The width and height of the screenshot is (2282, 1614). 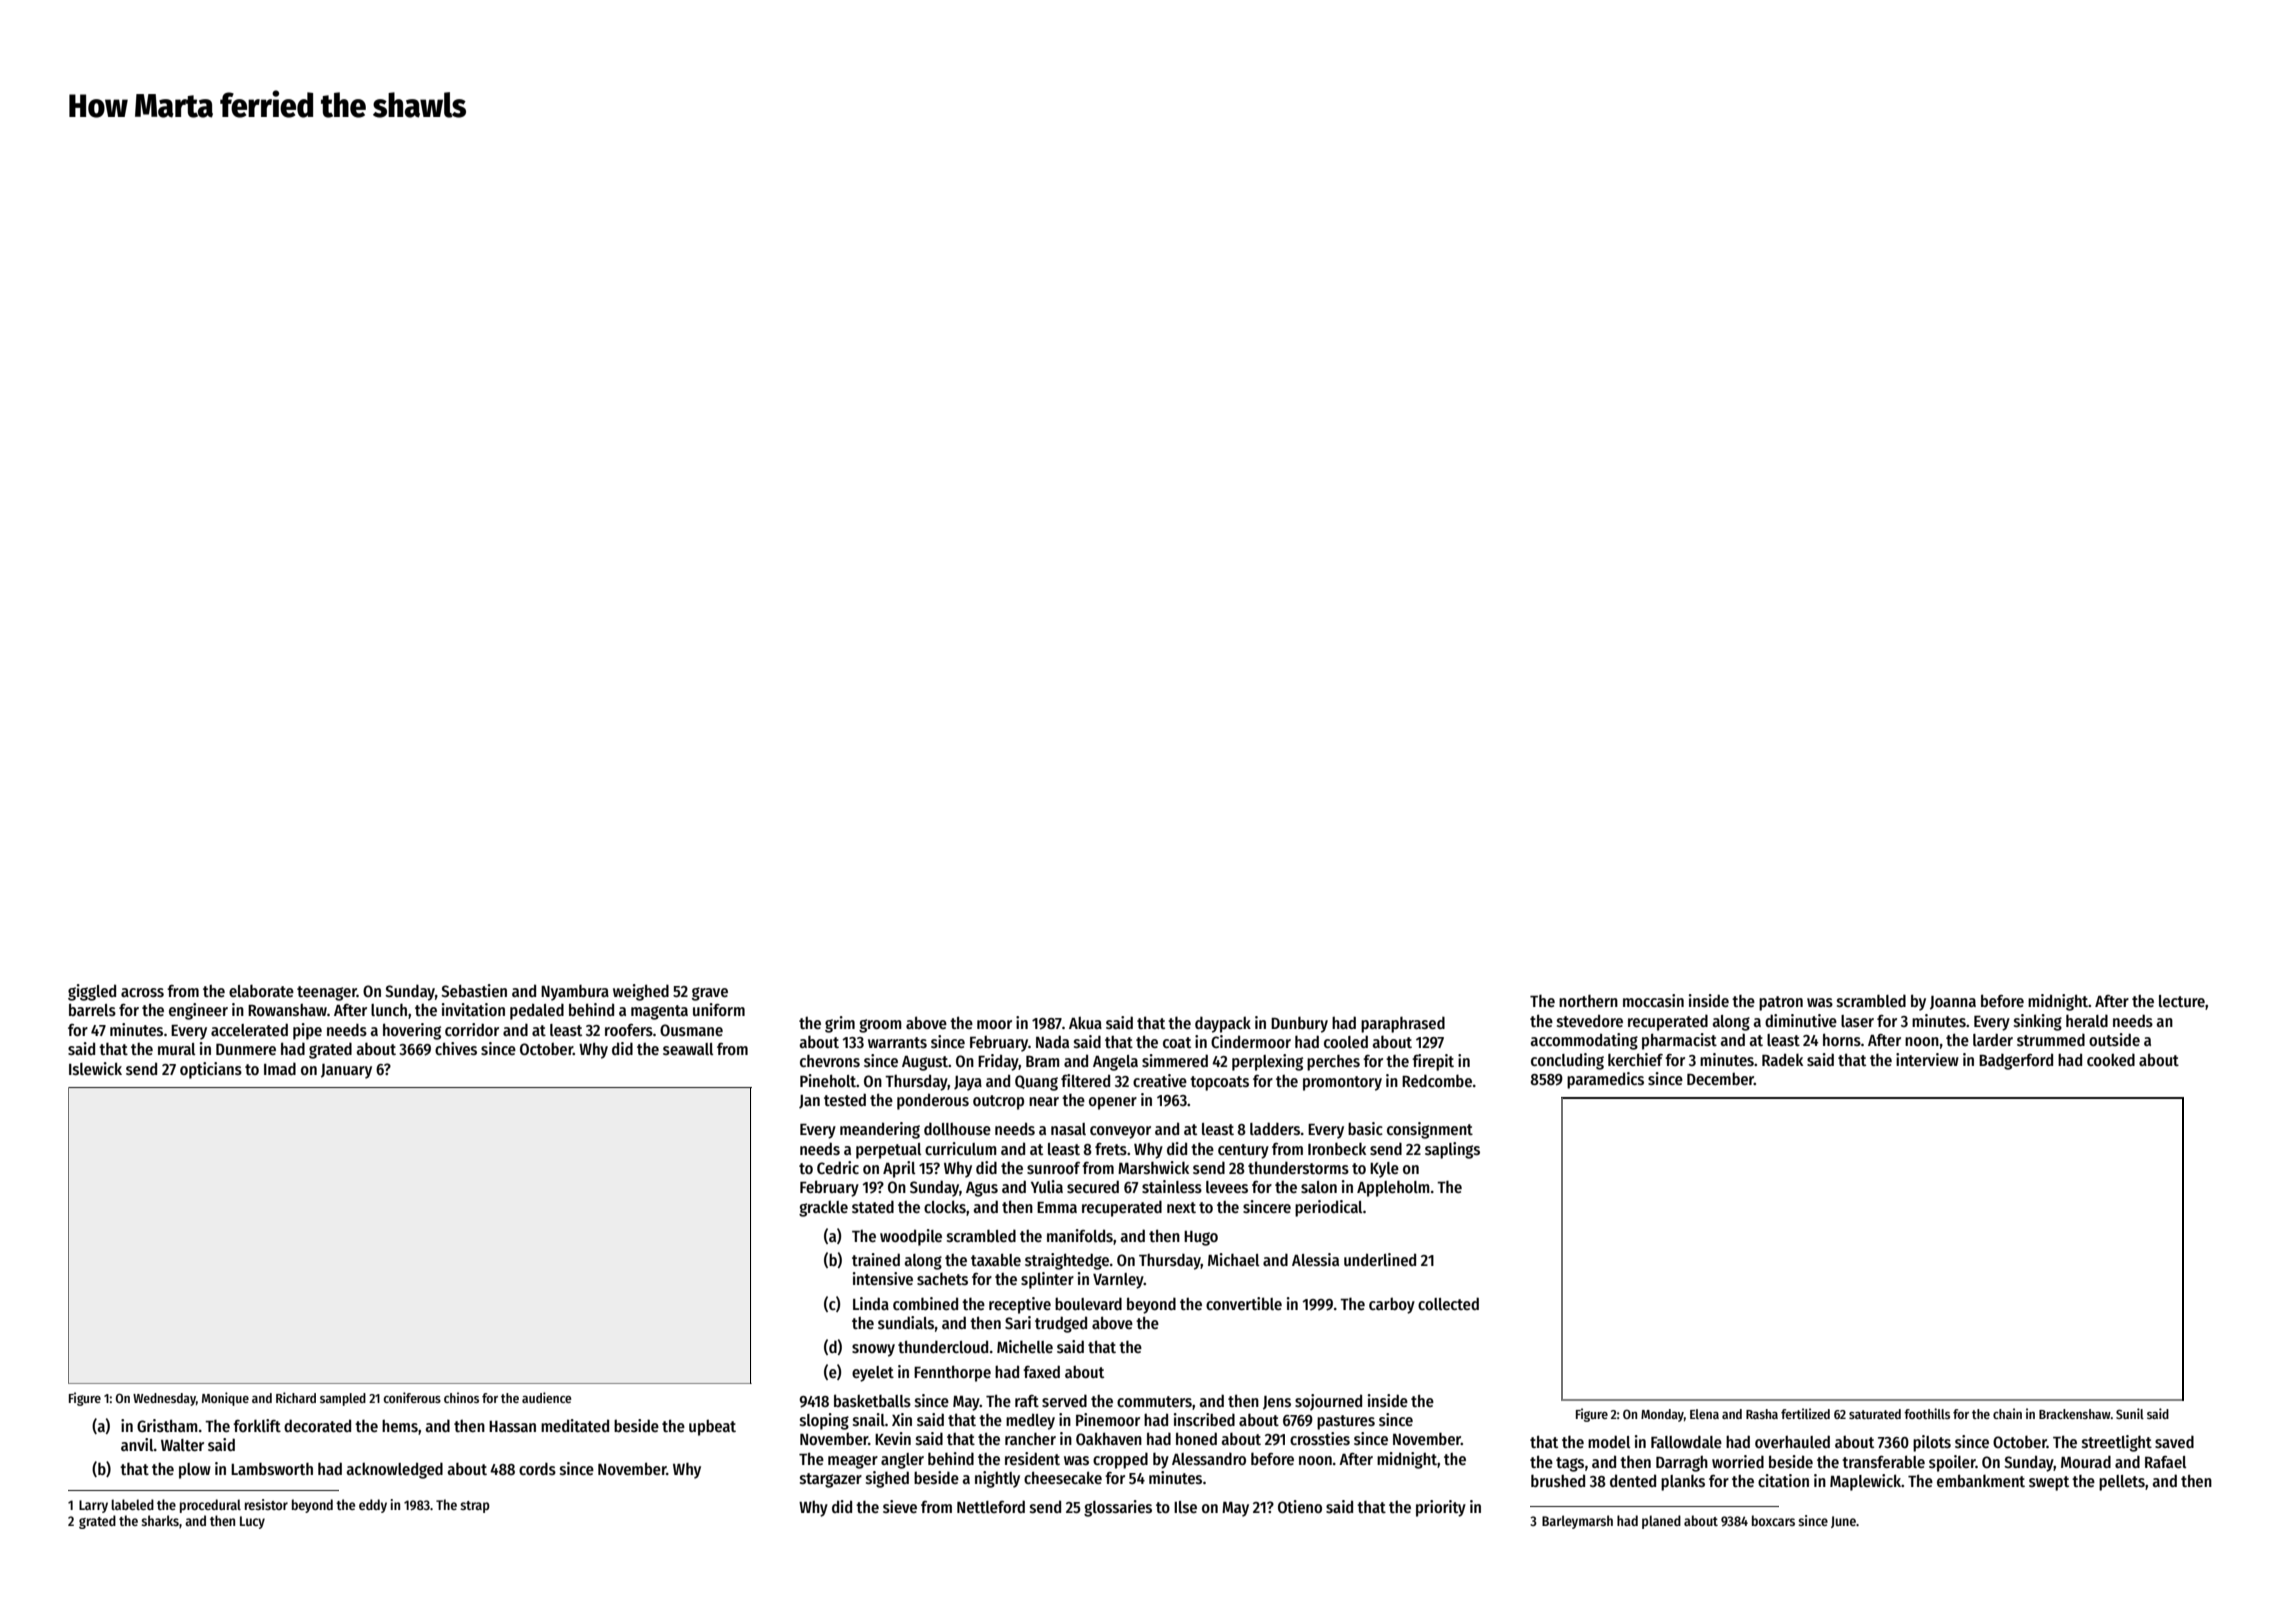 What do you see at coordinates (925, 1303) in the screenshot?
I see `combined` at bounding box center [925, 1303].
